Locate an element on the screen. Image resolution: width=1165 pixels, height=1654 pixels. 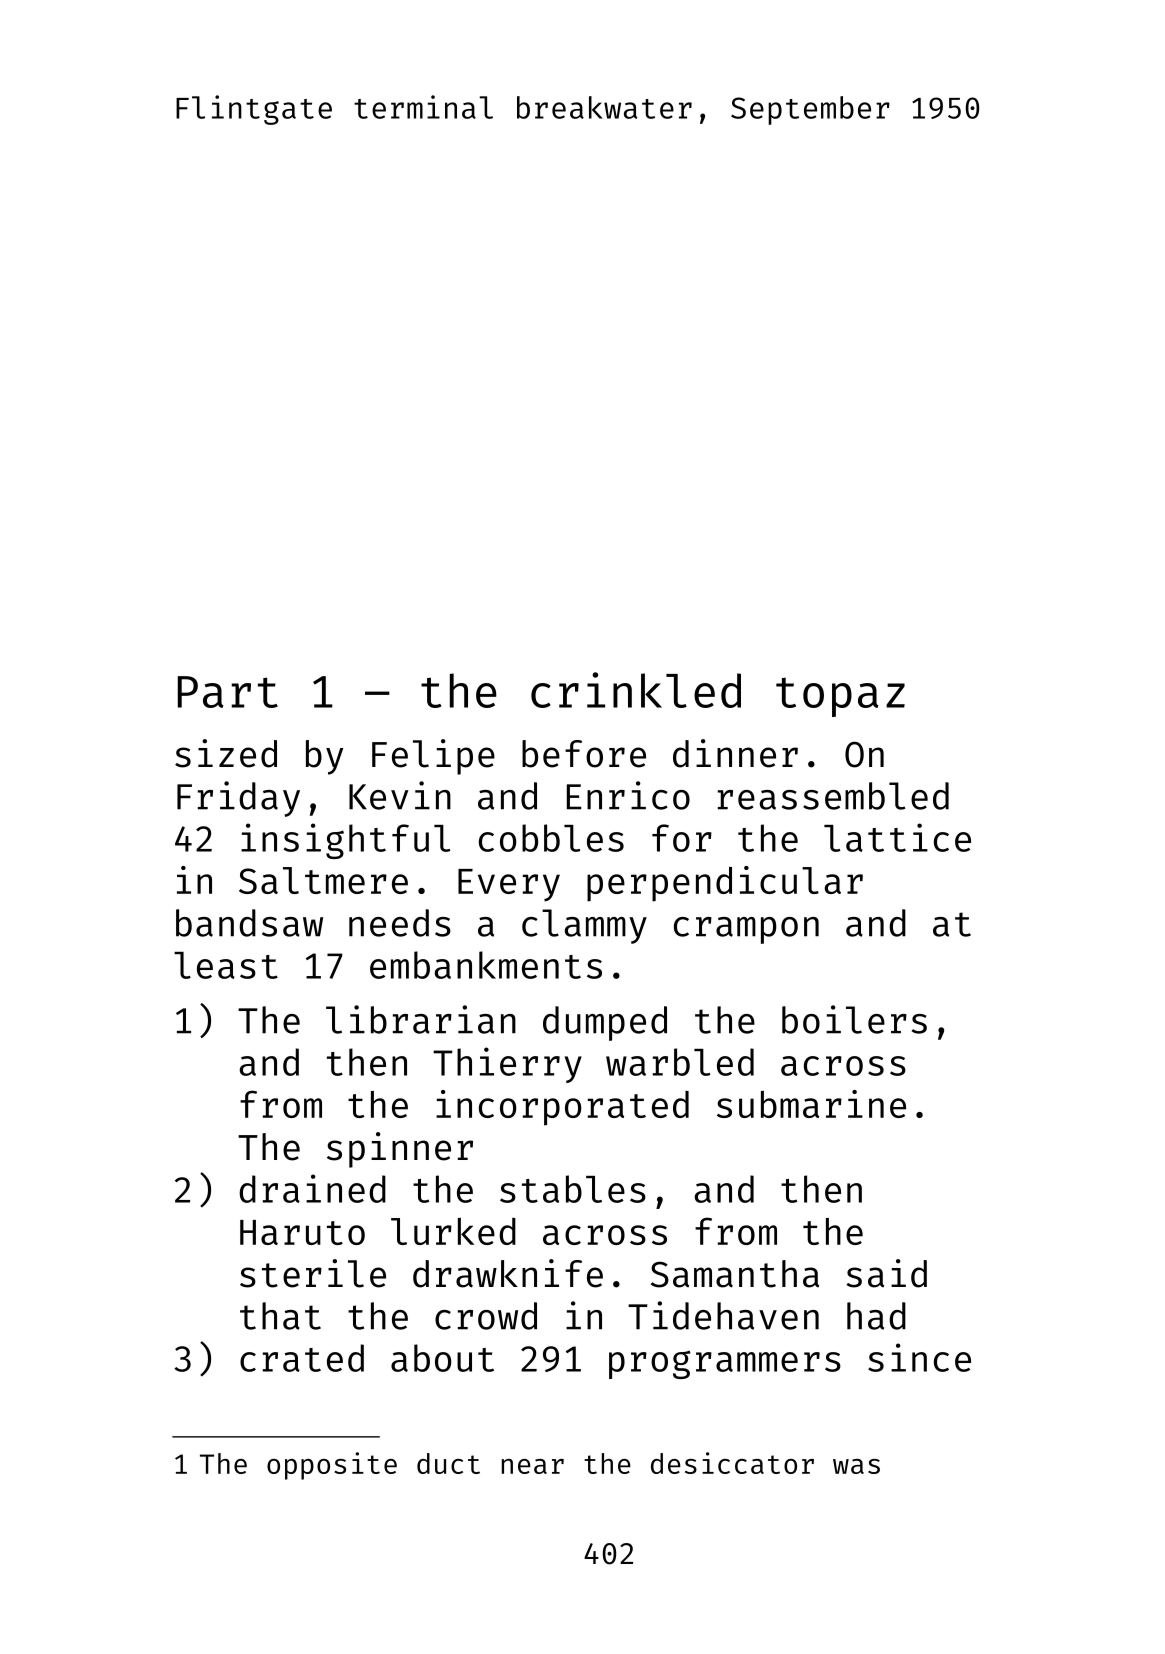
drained is located at coordinates (312, 1188).
